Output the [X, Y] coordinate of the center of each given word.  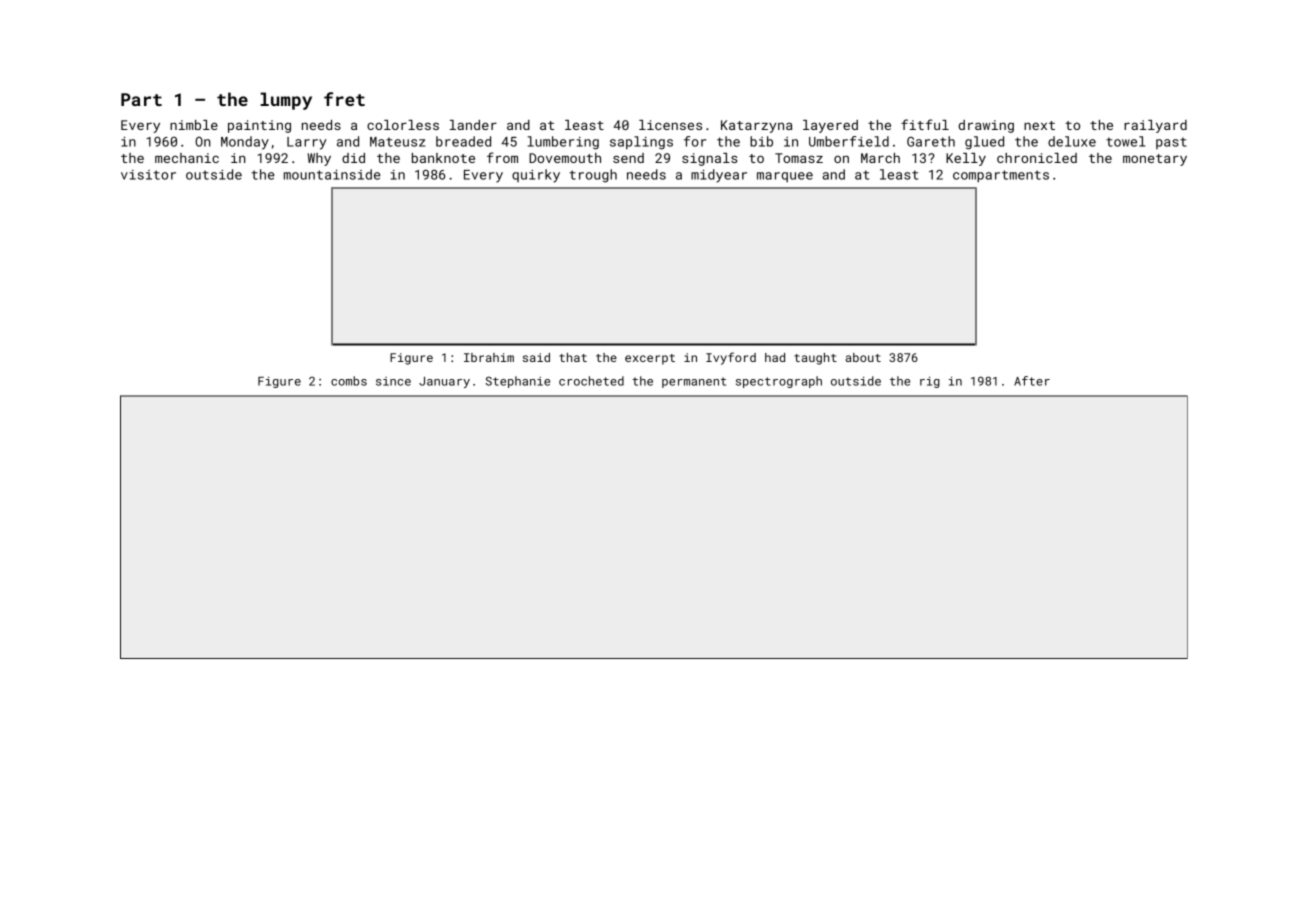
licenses [670, 125]
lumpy [286, 101]
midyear [719, 176]
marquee [785, 177]
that [573, 357]
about [863, 357]
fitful [925, 124]
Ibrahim [489, 357]
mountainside [332, 174]
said [536, 357]
